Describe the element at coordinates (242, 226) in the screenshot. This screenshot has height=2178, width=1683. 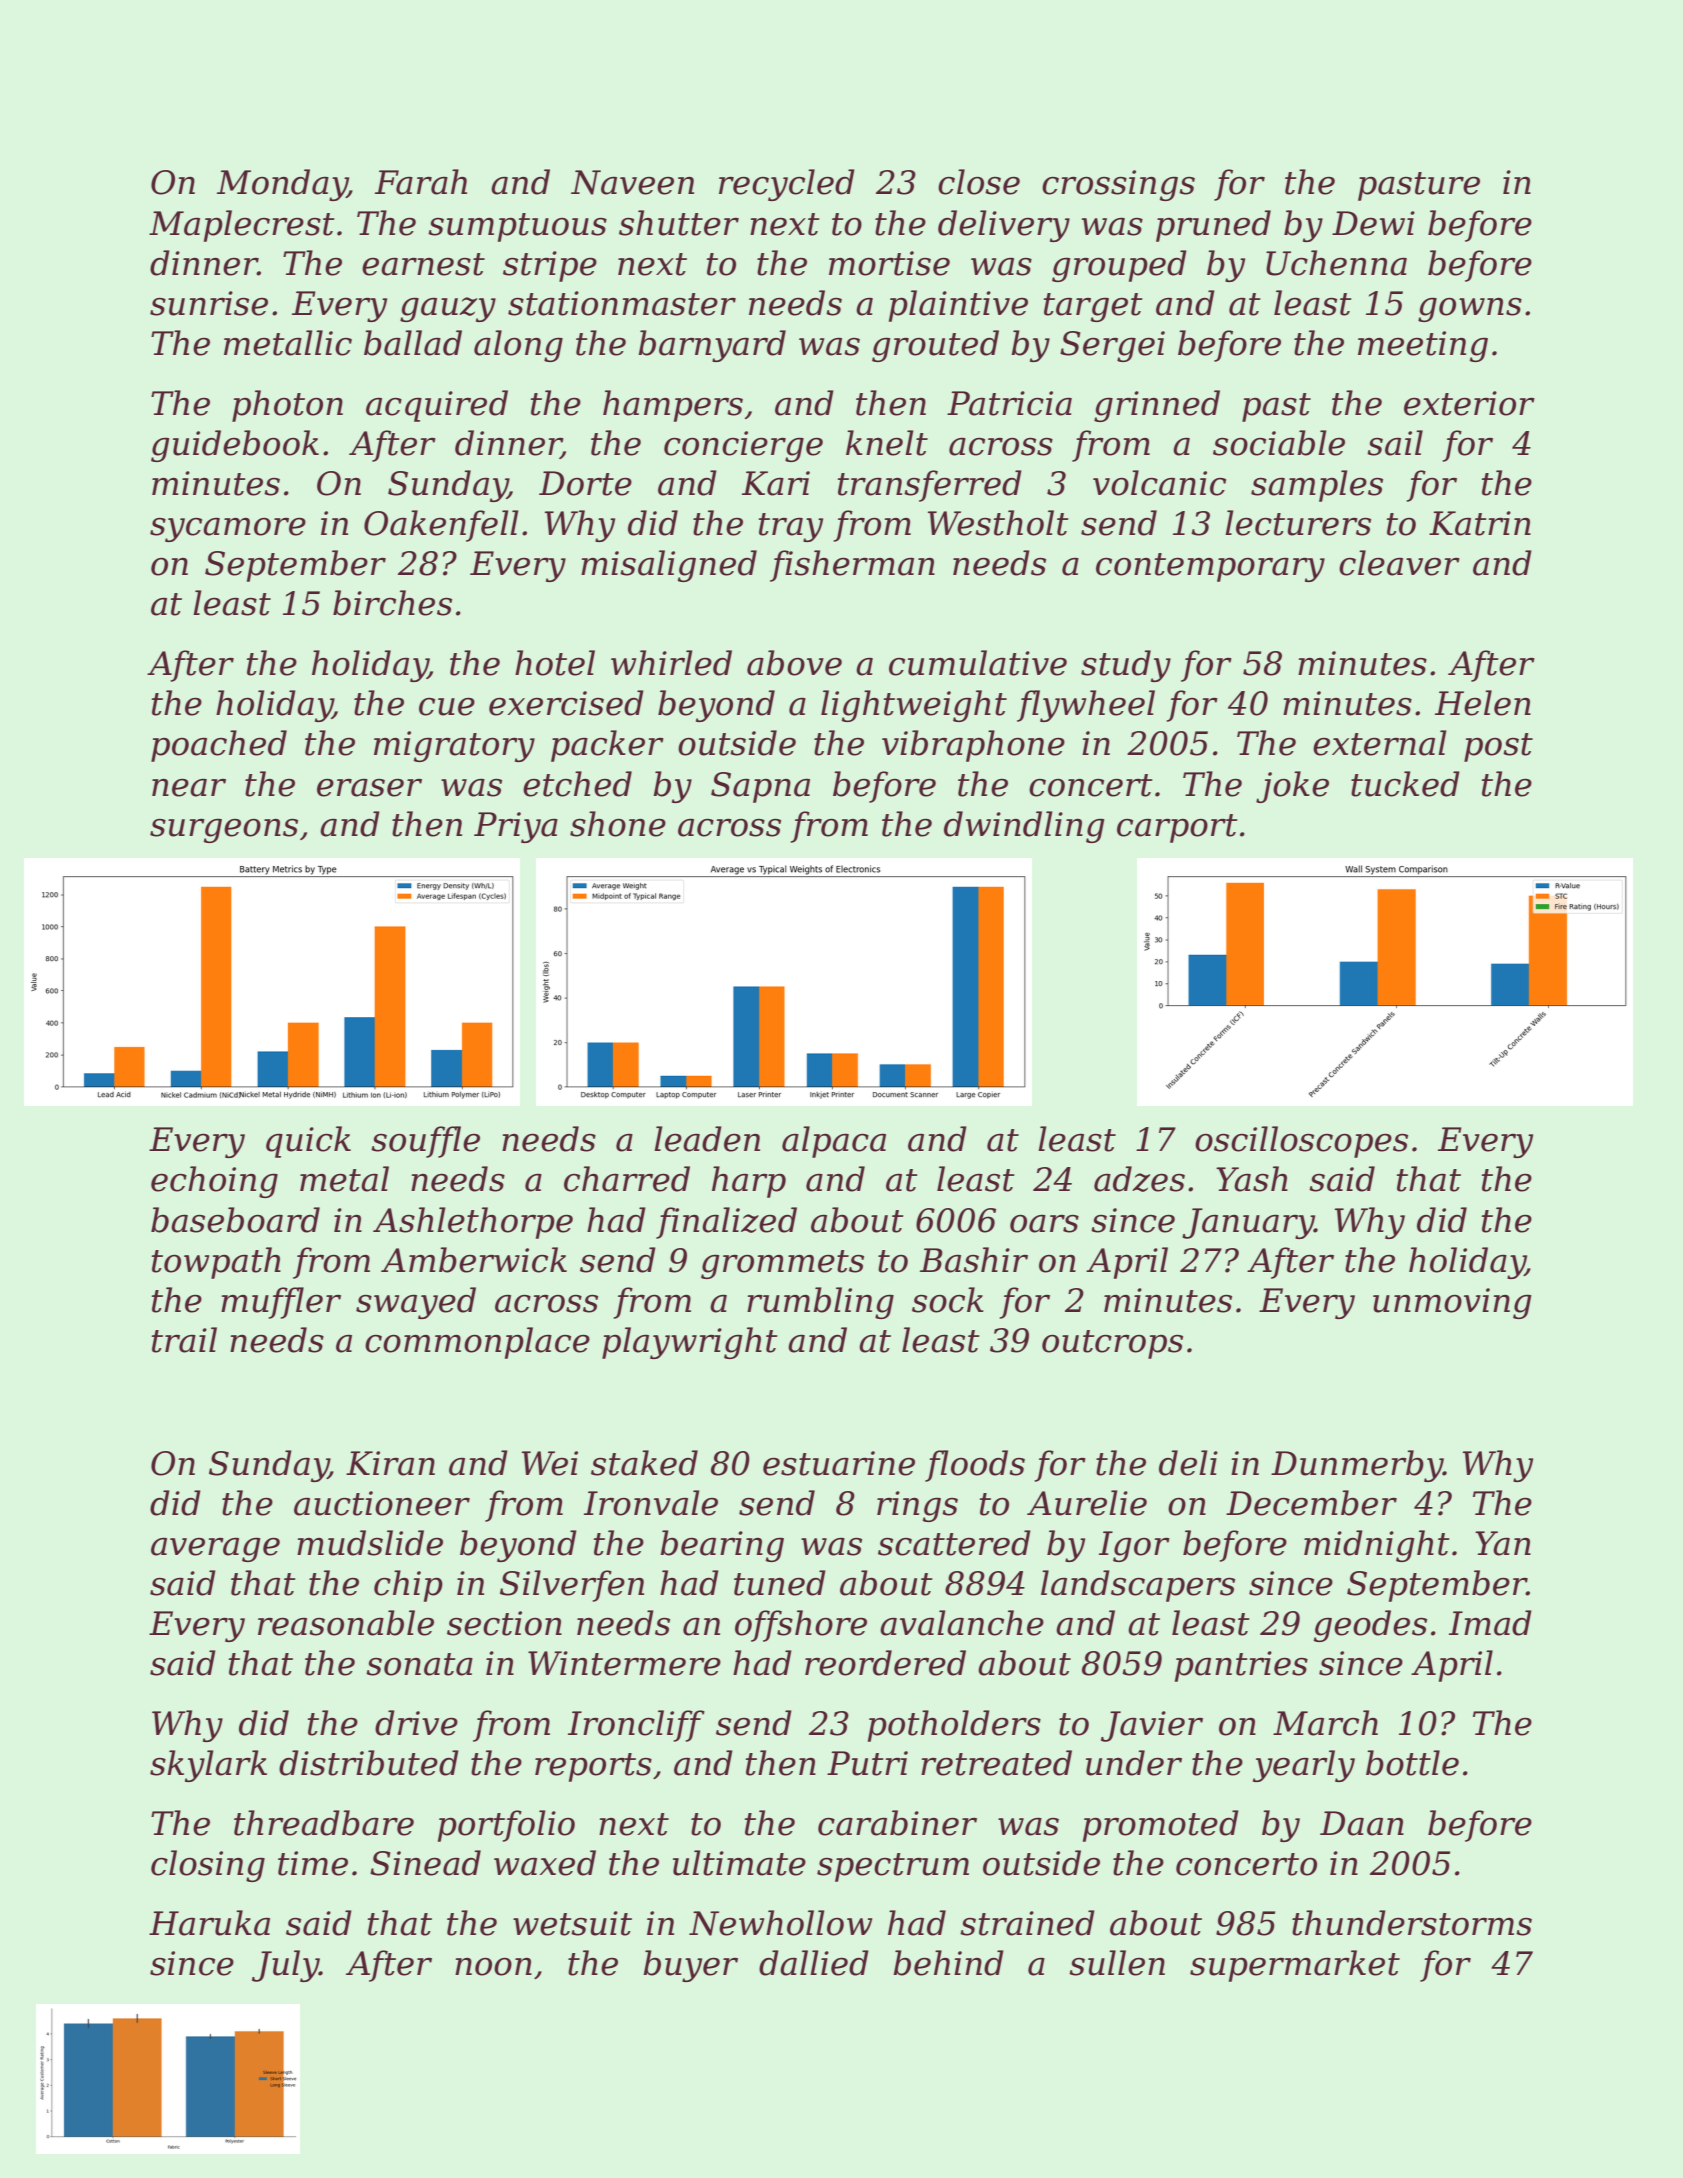
I see `Maplecrest` at that location.
